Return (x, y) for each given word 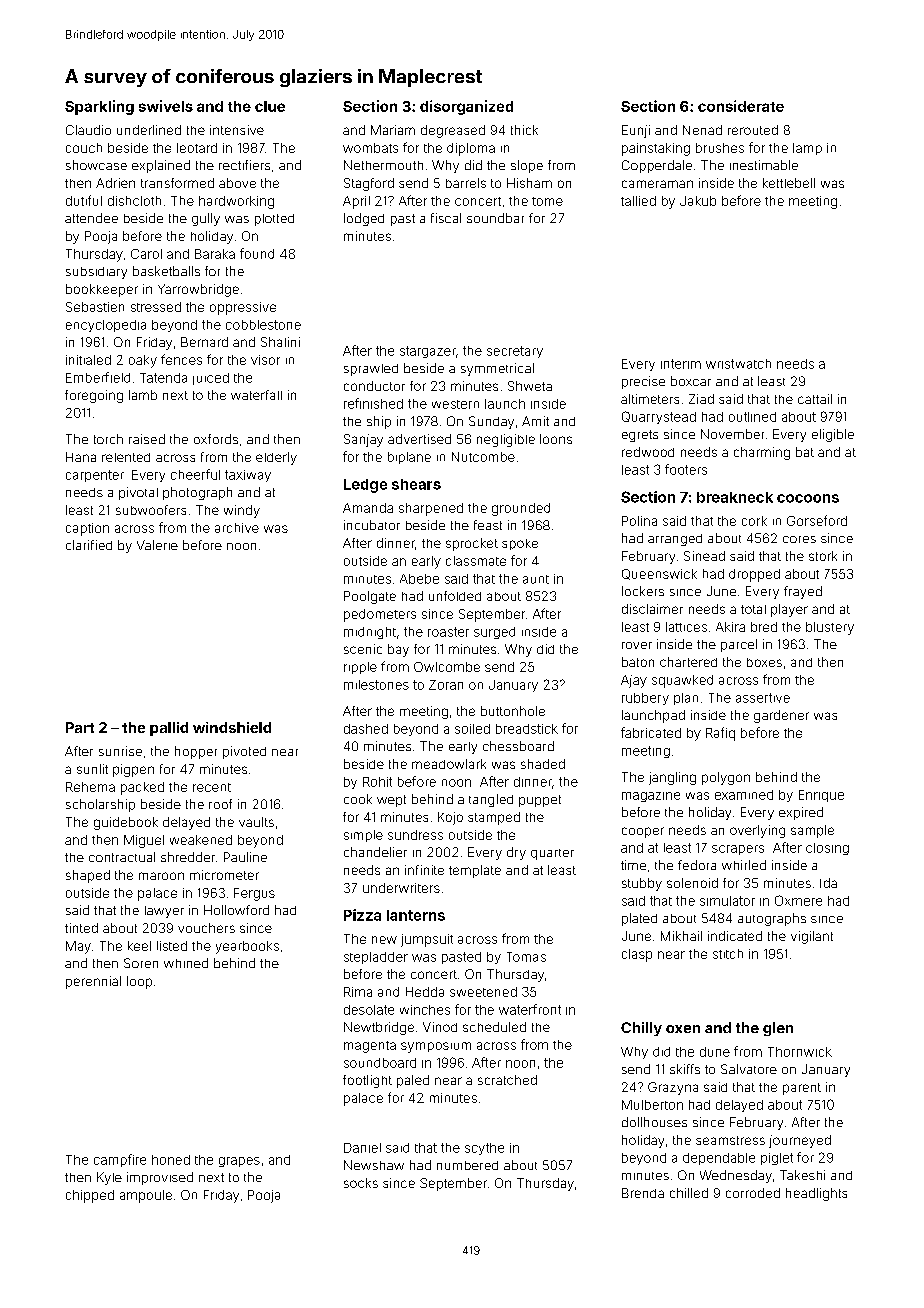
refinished (373, 403)
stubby (642, 884)
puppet (540, 801)
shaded (543, 764)
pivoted (244, 752)
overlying (757, 831)
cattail (815, 399)
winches (425, 1010)
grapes (239, 1162)
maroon (161, 876)
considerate (741, 106)
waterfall (256, 395)
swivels (166, 106)
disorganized (466, 107)
